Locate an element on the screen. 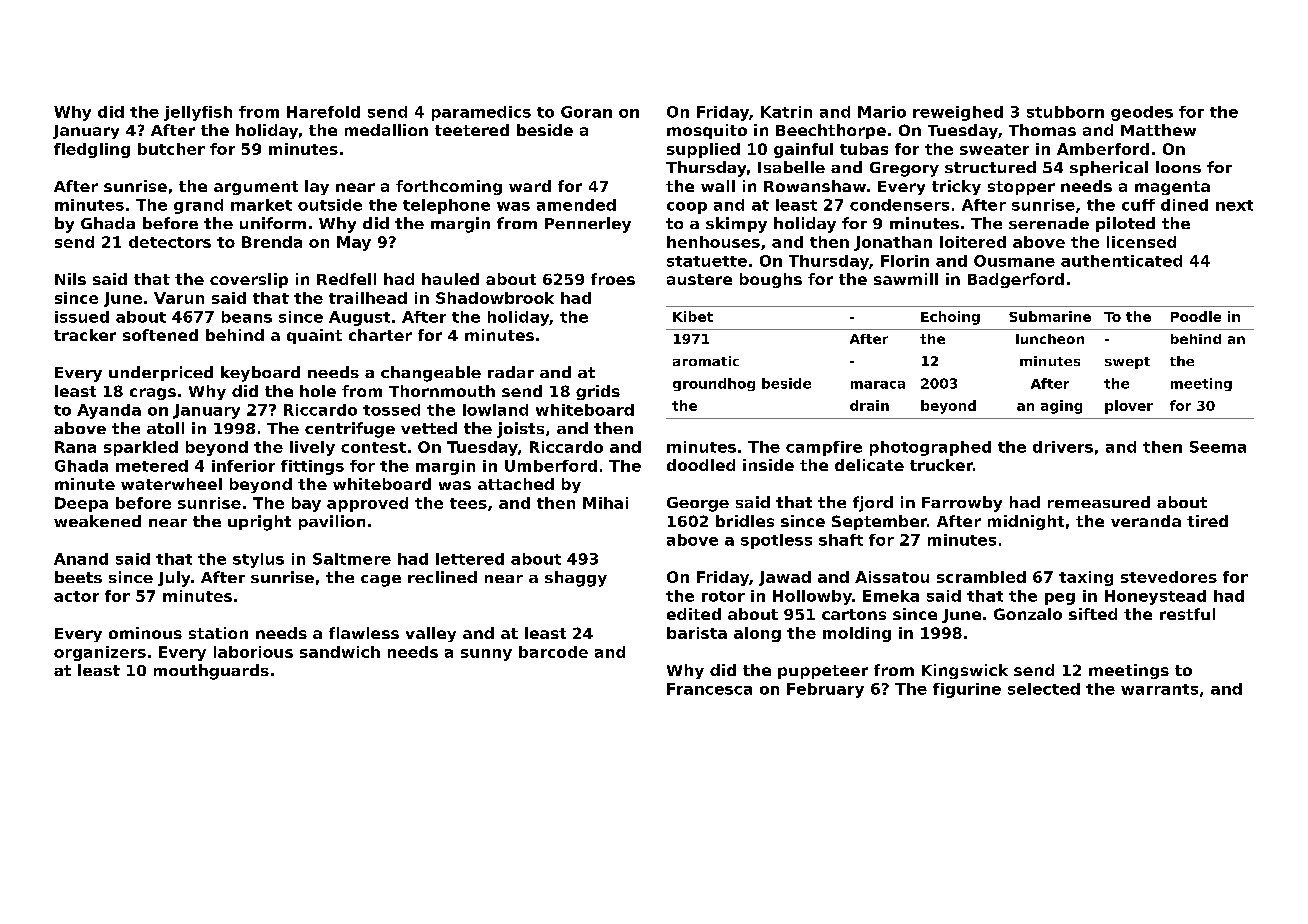  laborious is located at coordinates (253, 652).
